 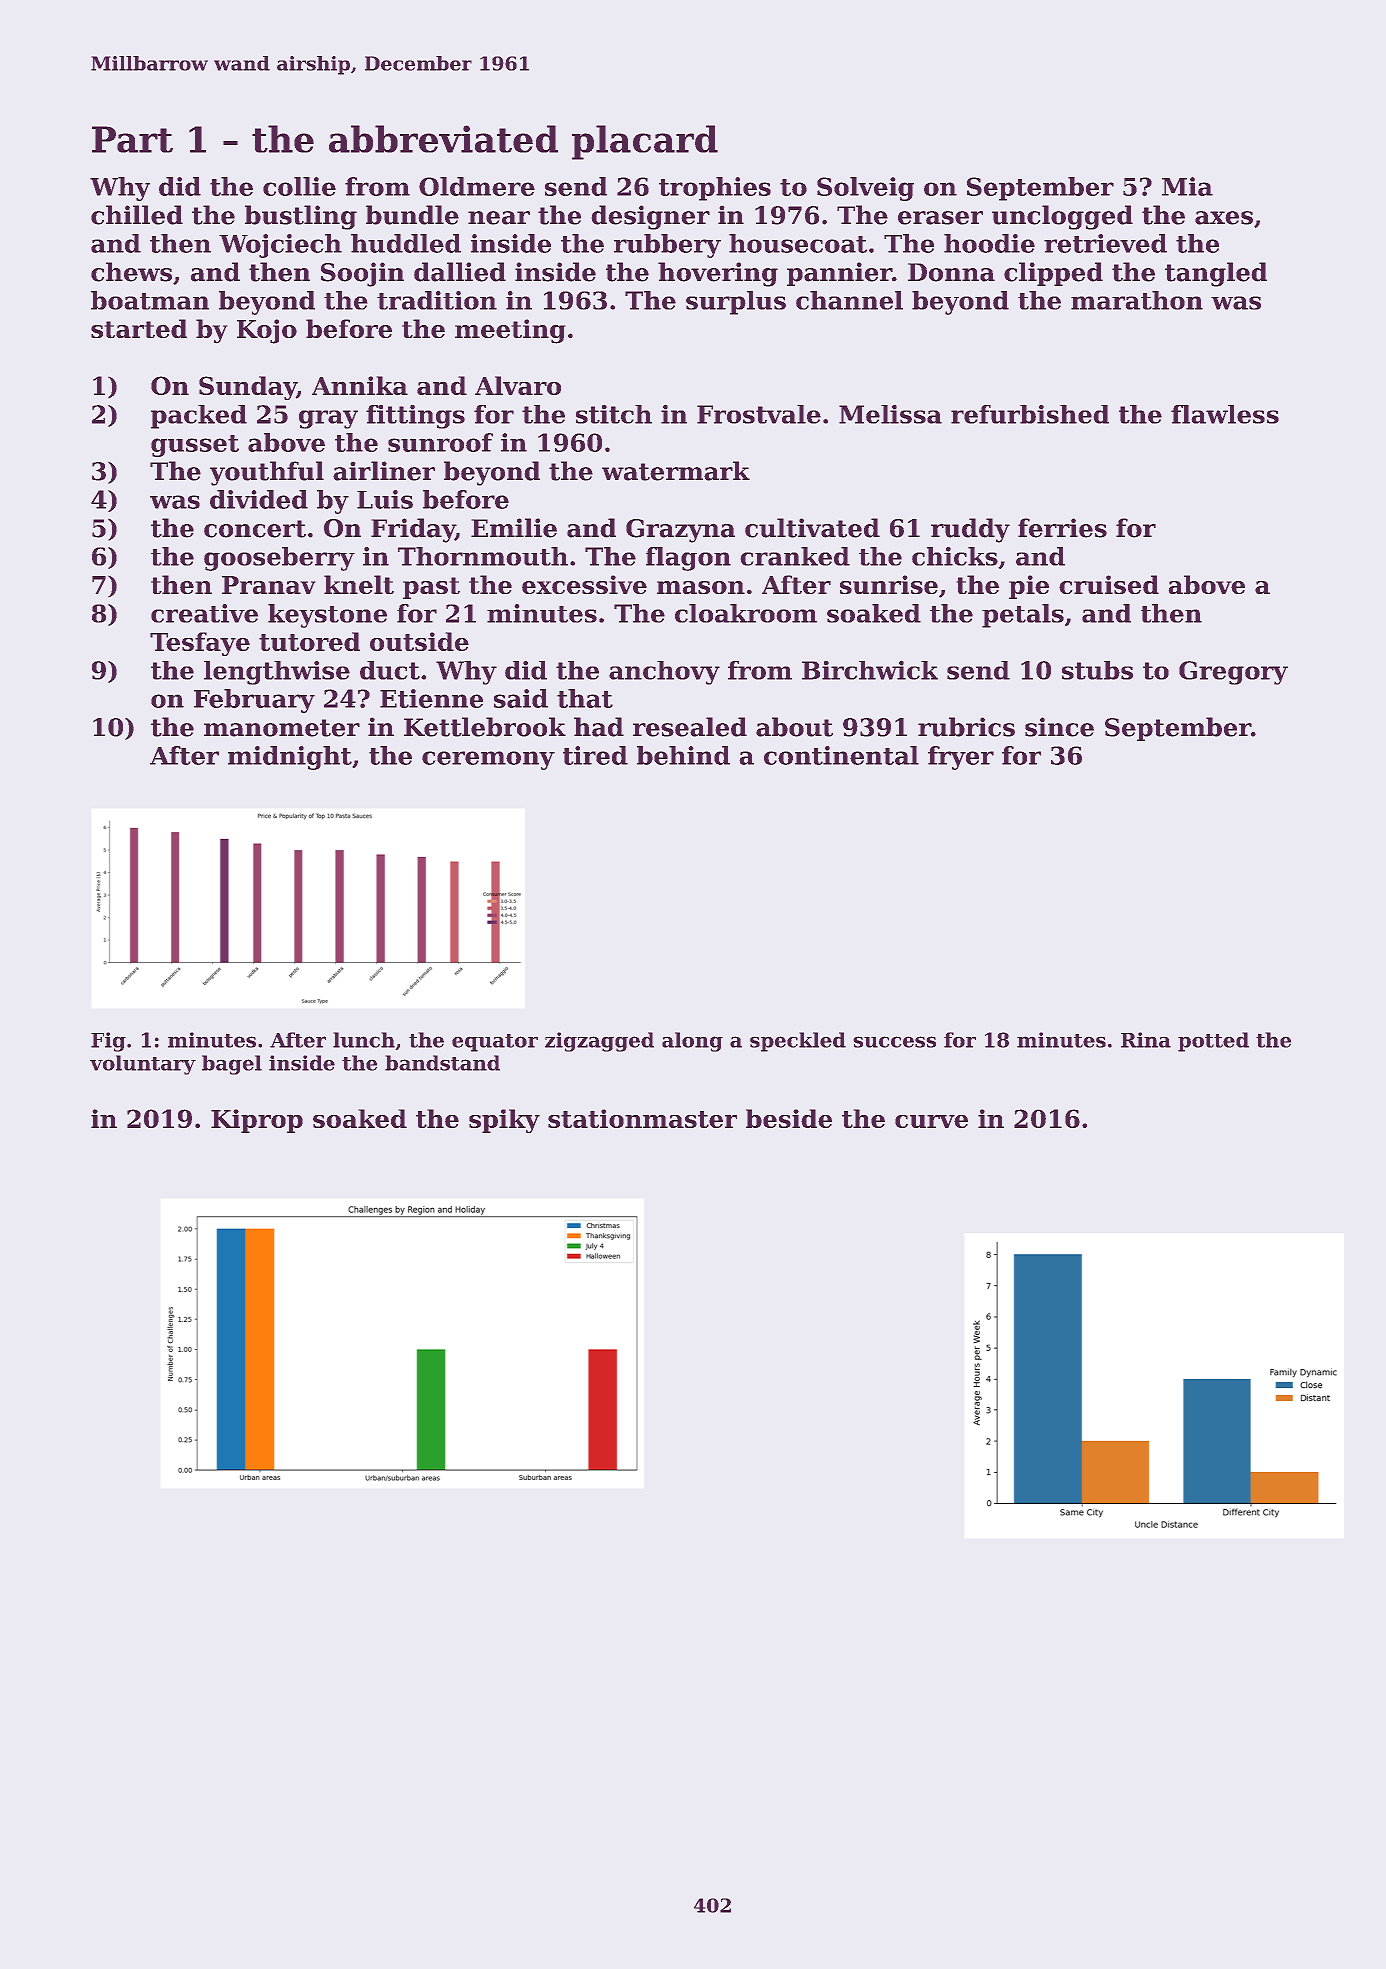 What do you see at coordinates (495, 1043) in the screenshot?
I see `equator` at bounding box center [495, 1043].
